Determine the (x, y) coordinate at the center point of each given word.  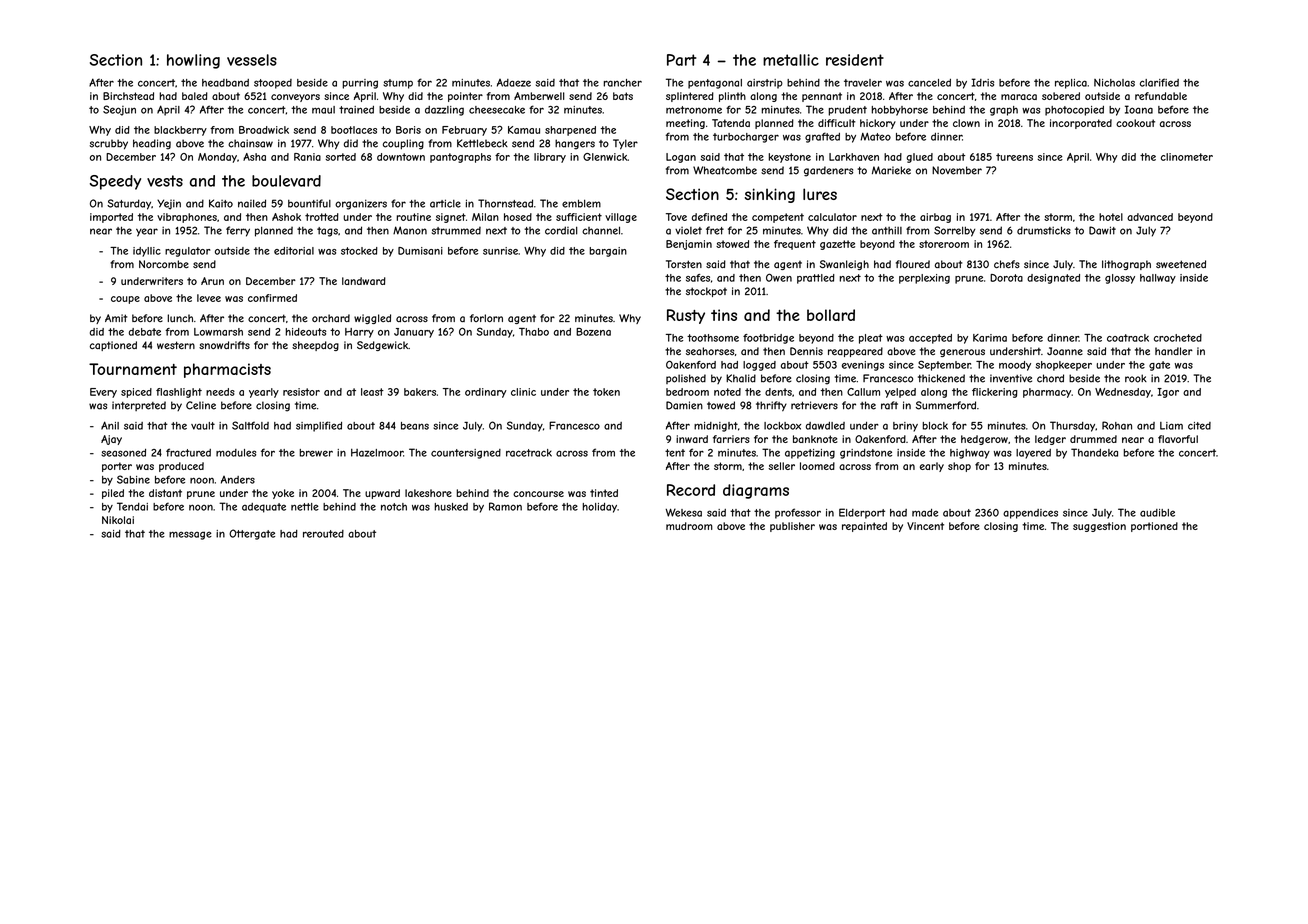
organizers (361, 204)
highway (970, 454)
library (550, 158)
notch (394, 507)
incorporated (1081, 124)
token (606, 392)
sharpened (570, 131)
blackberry (180, 131)
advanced (1150, 217)
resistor (301, 392)
